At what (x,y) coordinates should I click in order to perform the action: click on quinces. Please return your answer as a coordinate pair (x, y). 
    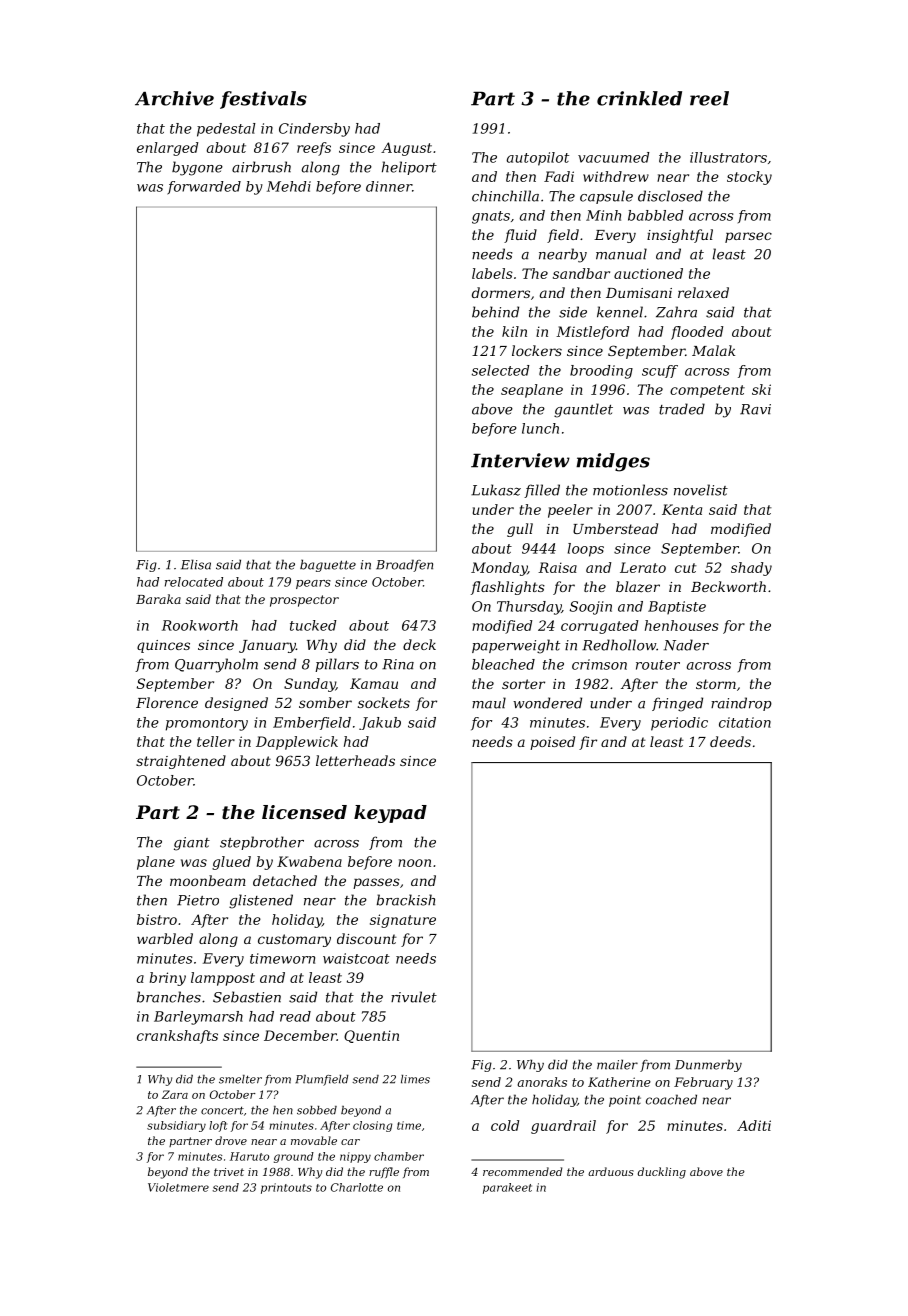
    Looking at the image, I should click on (163, 646).
